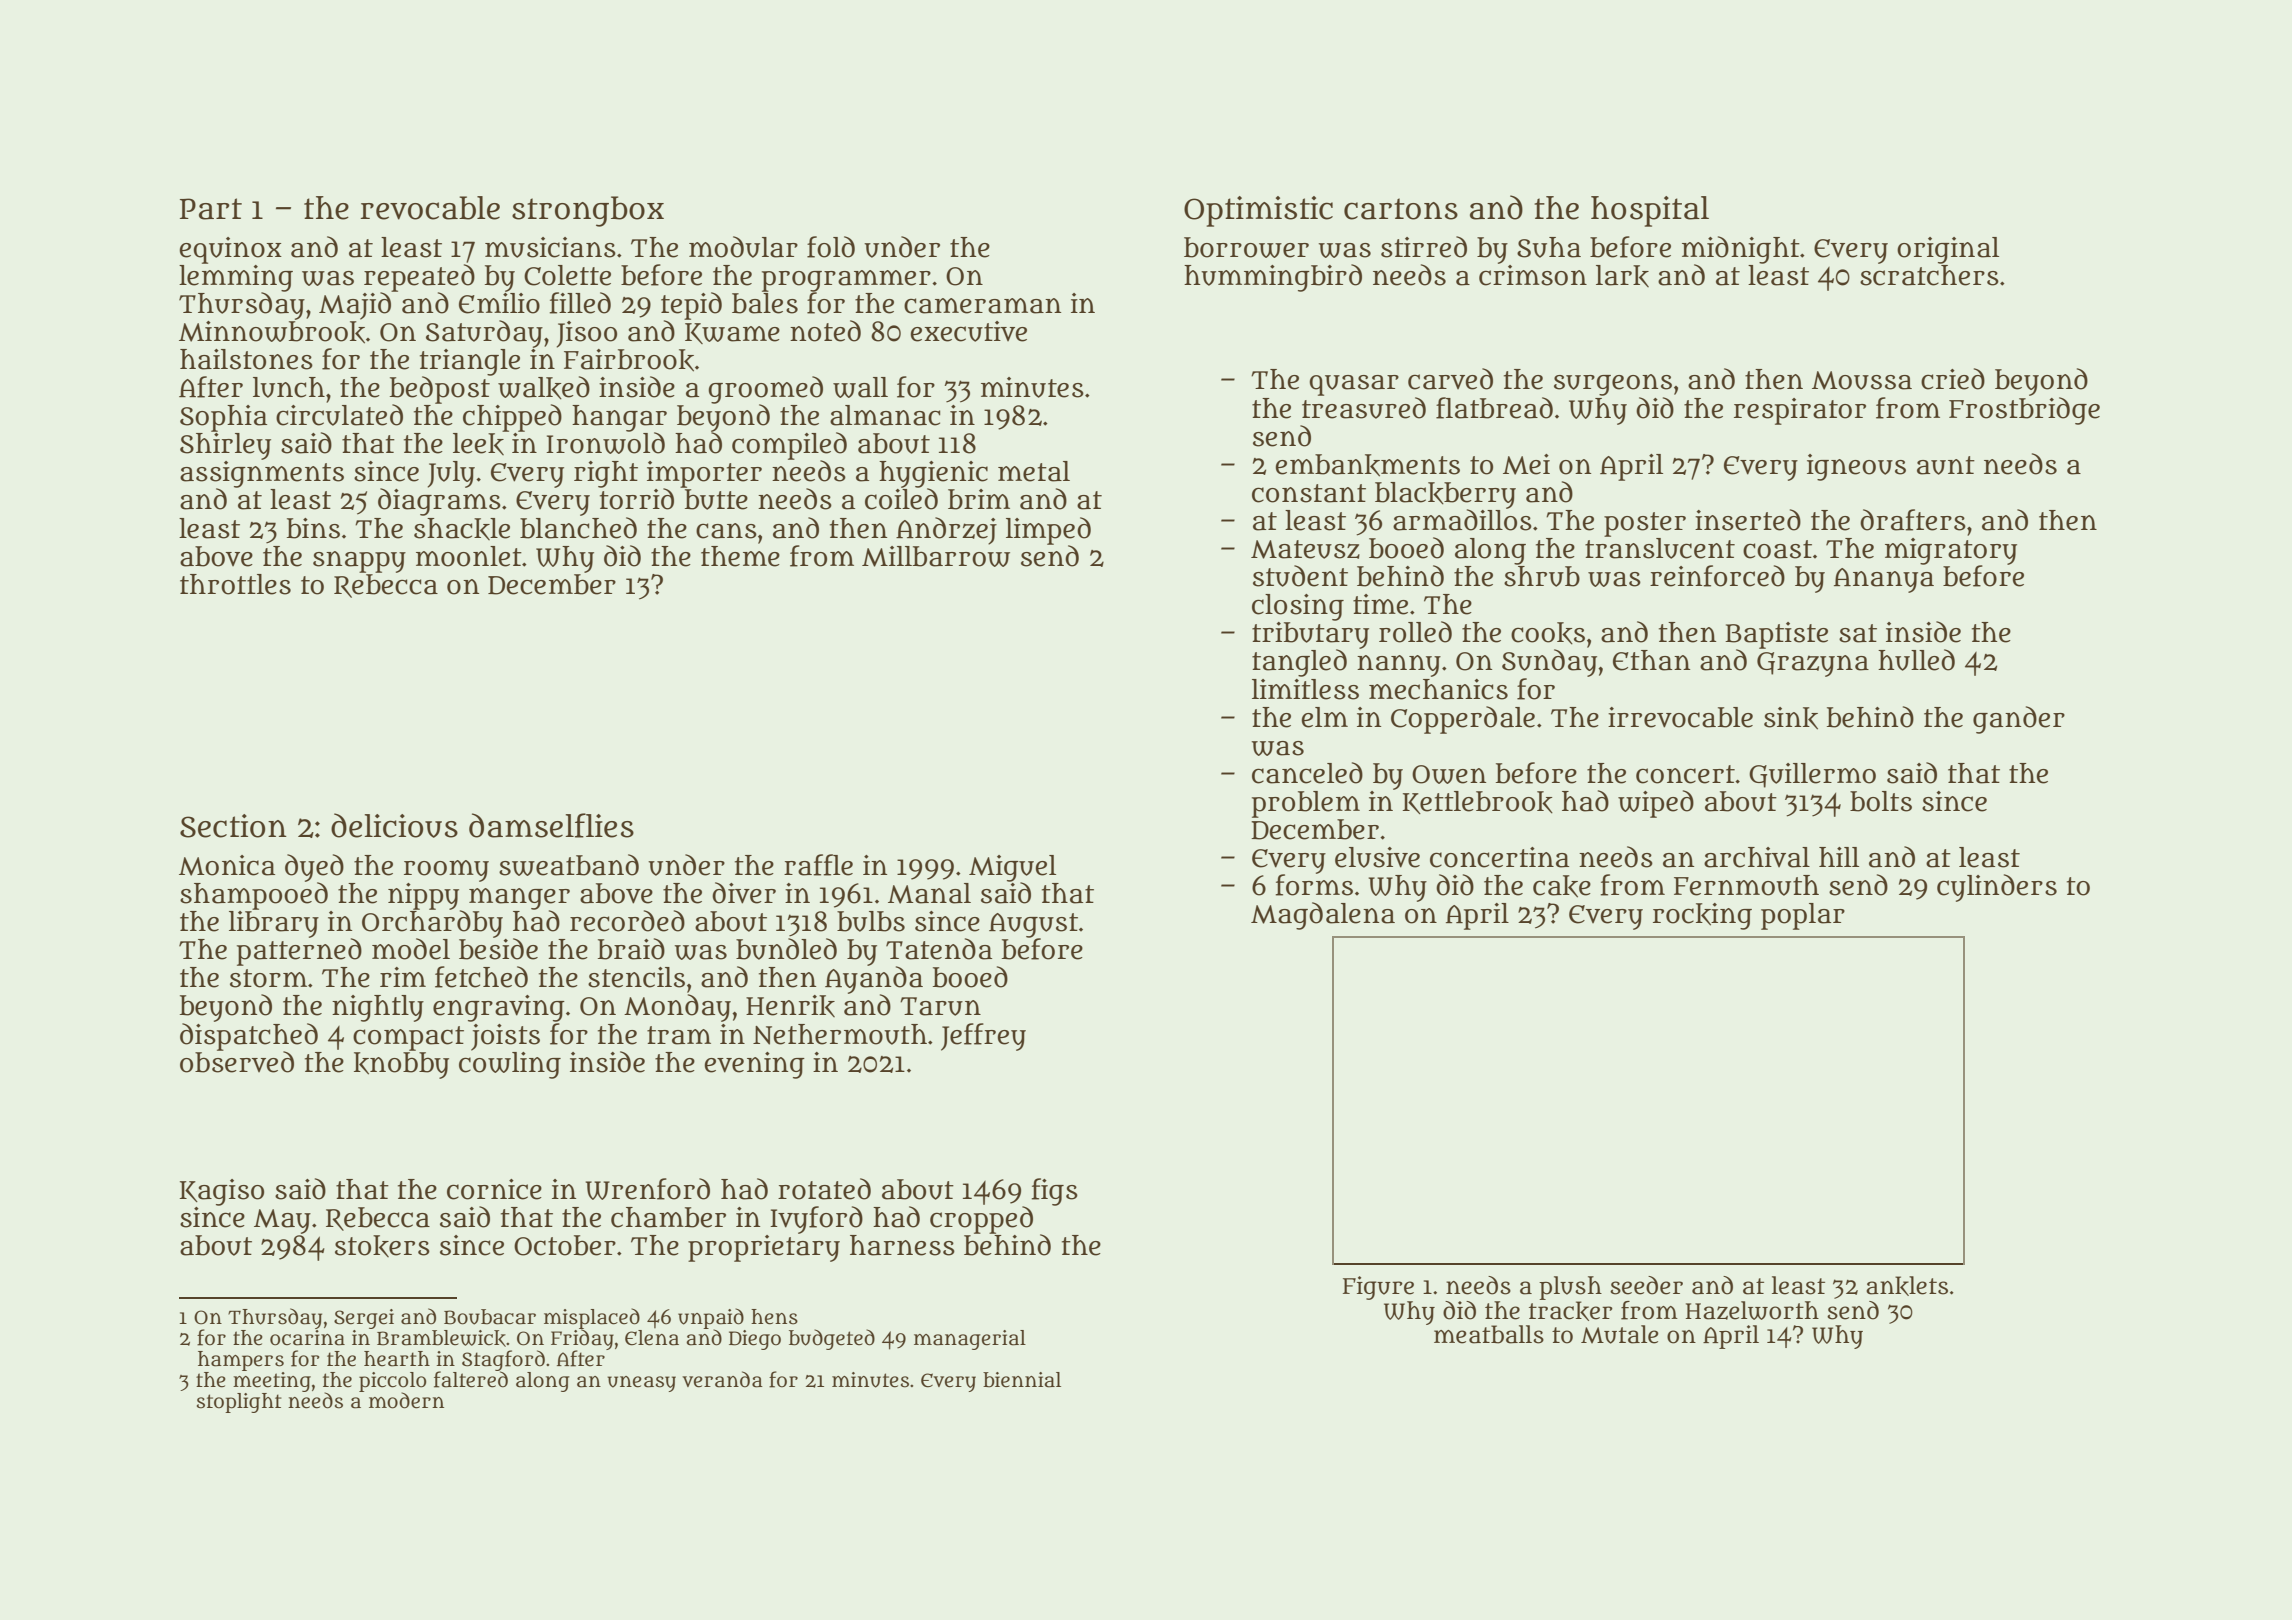  I want to click on cameraman, so click(982, 306).
